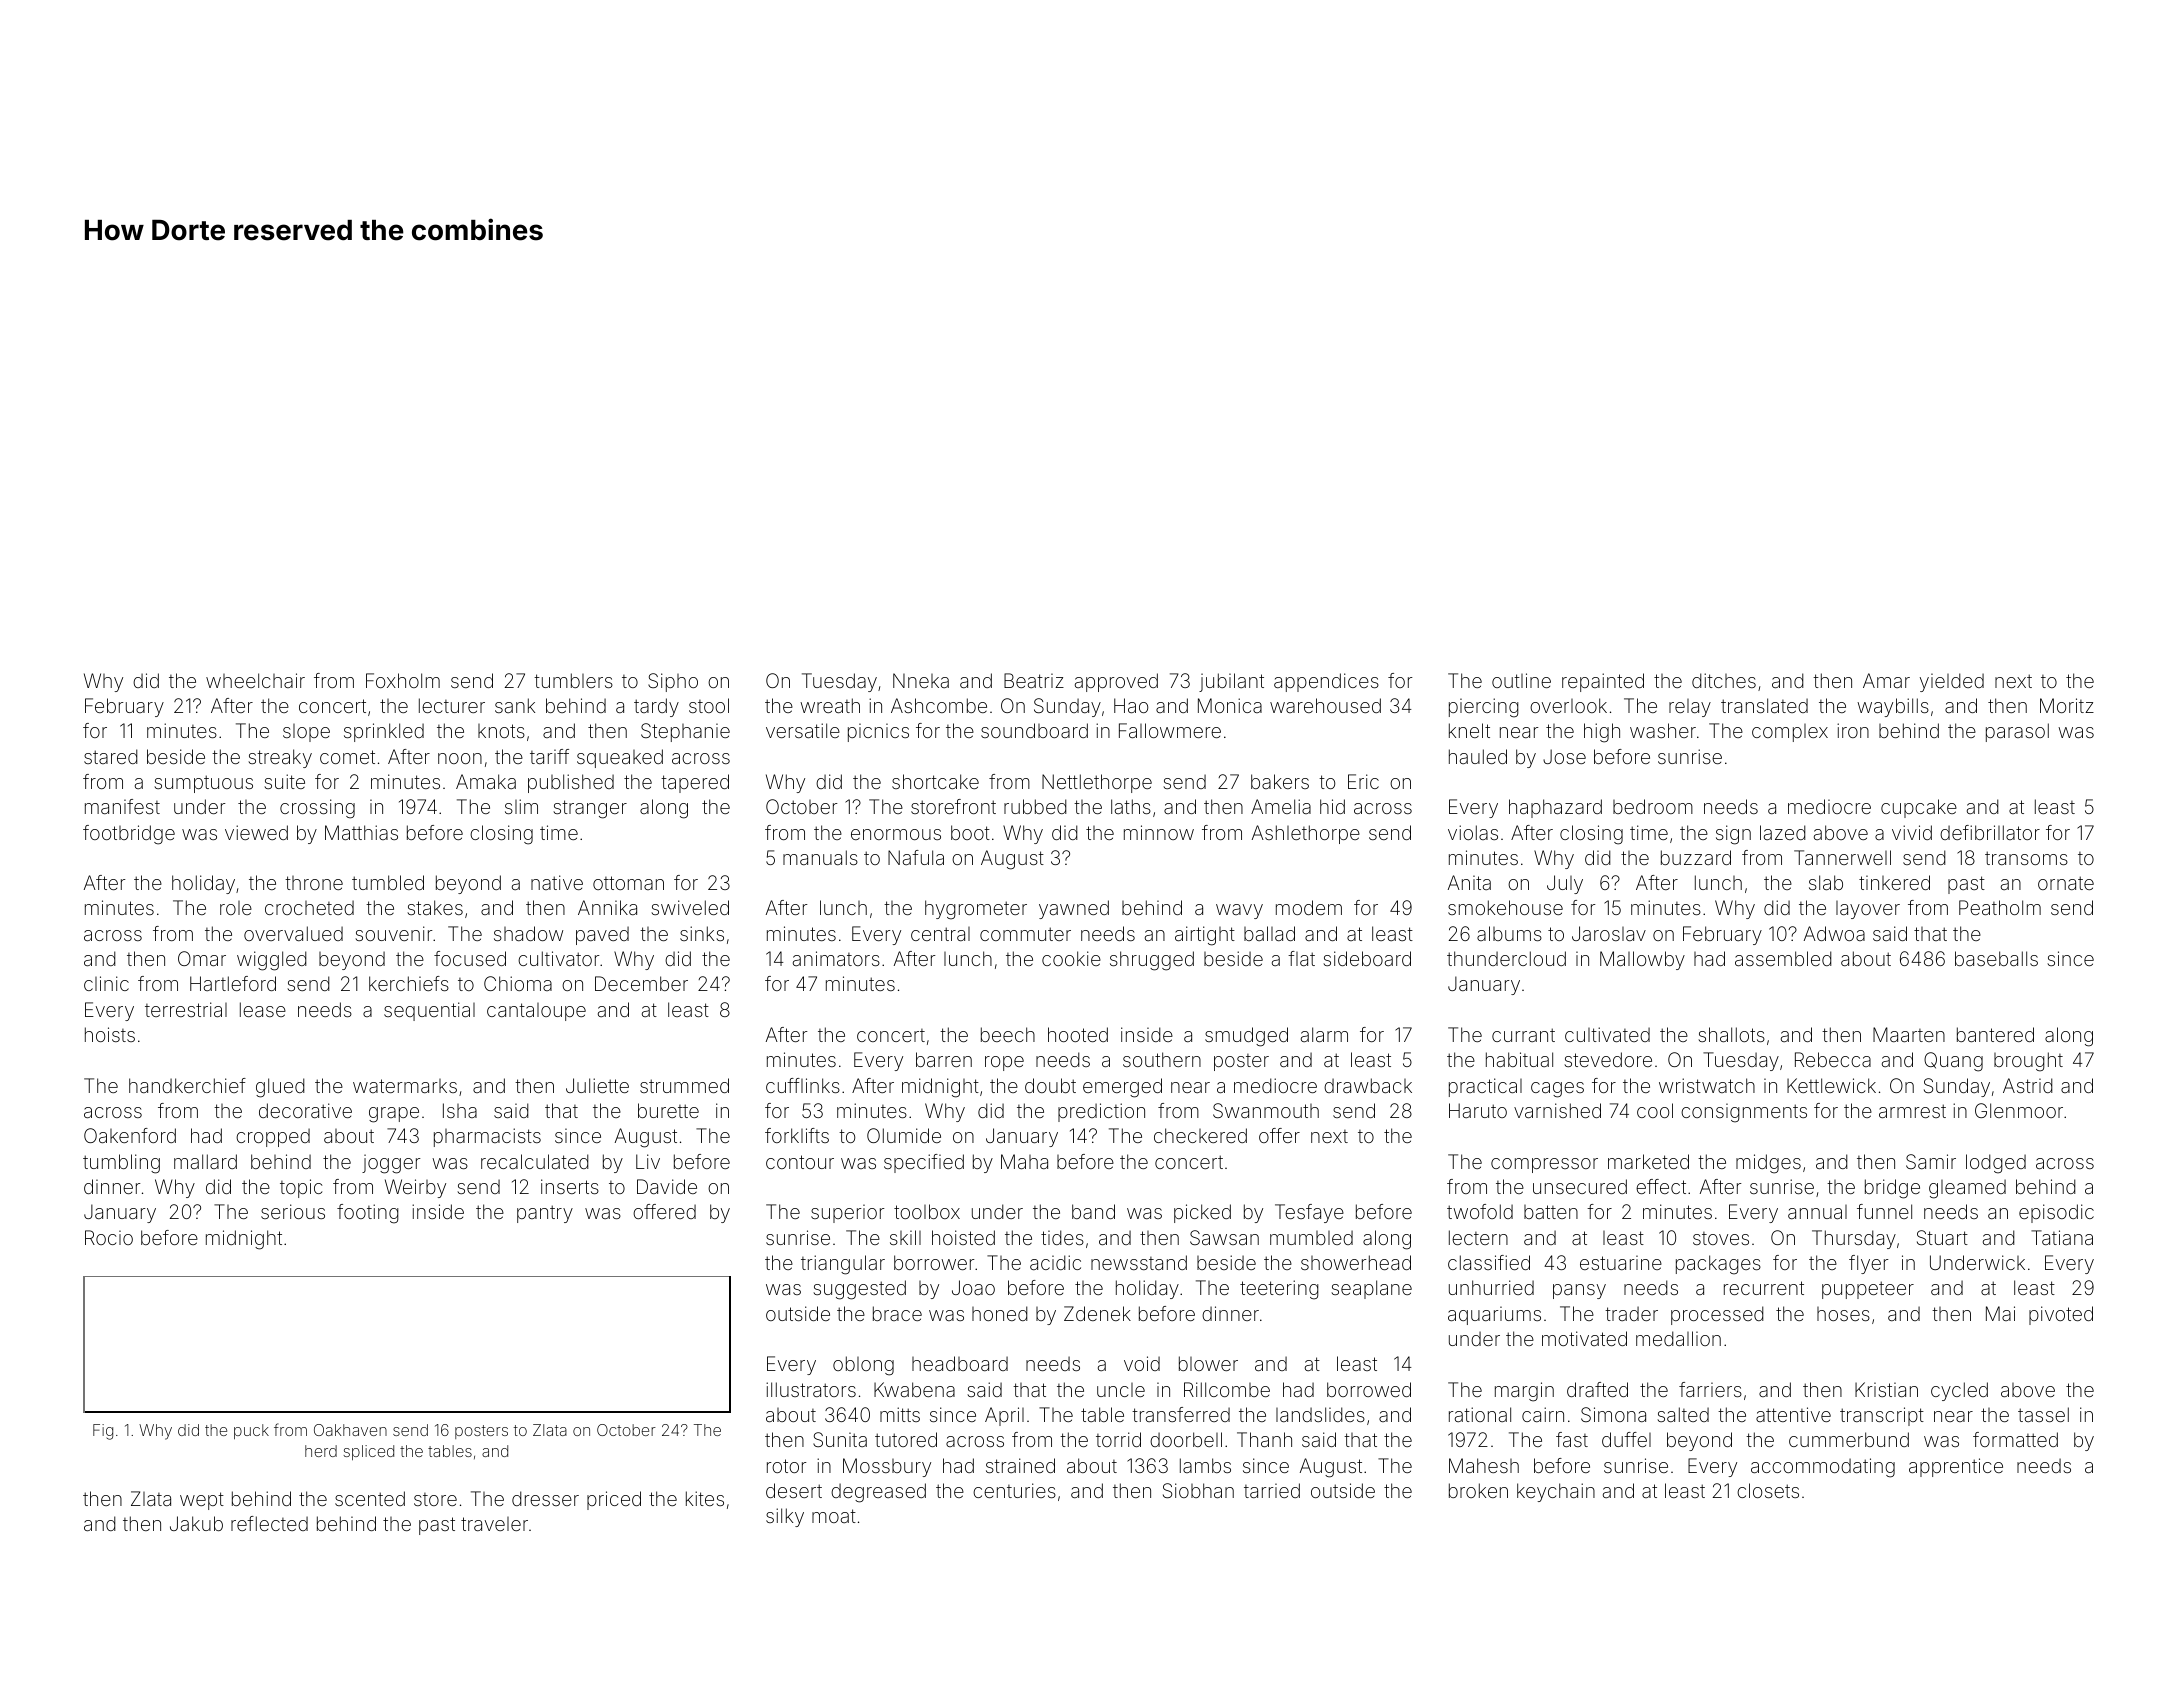 This page has width=2178, height=1683. I want to click on role, so click(236, 908).
